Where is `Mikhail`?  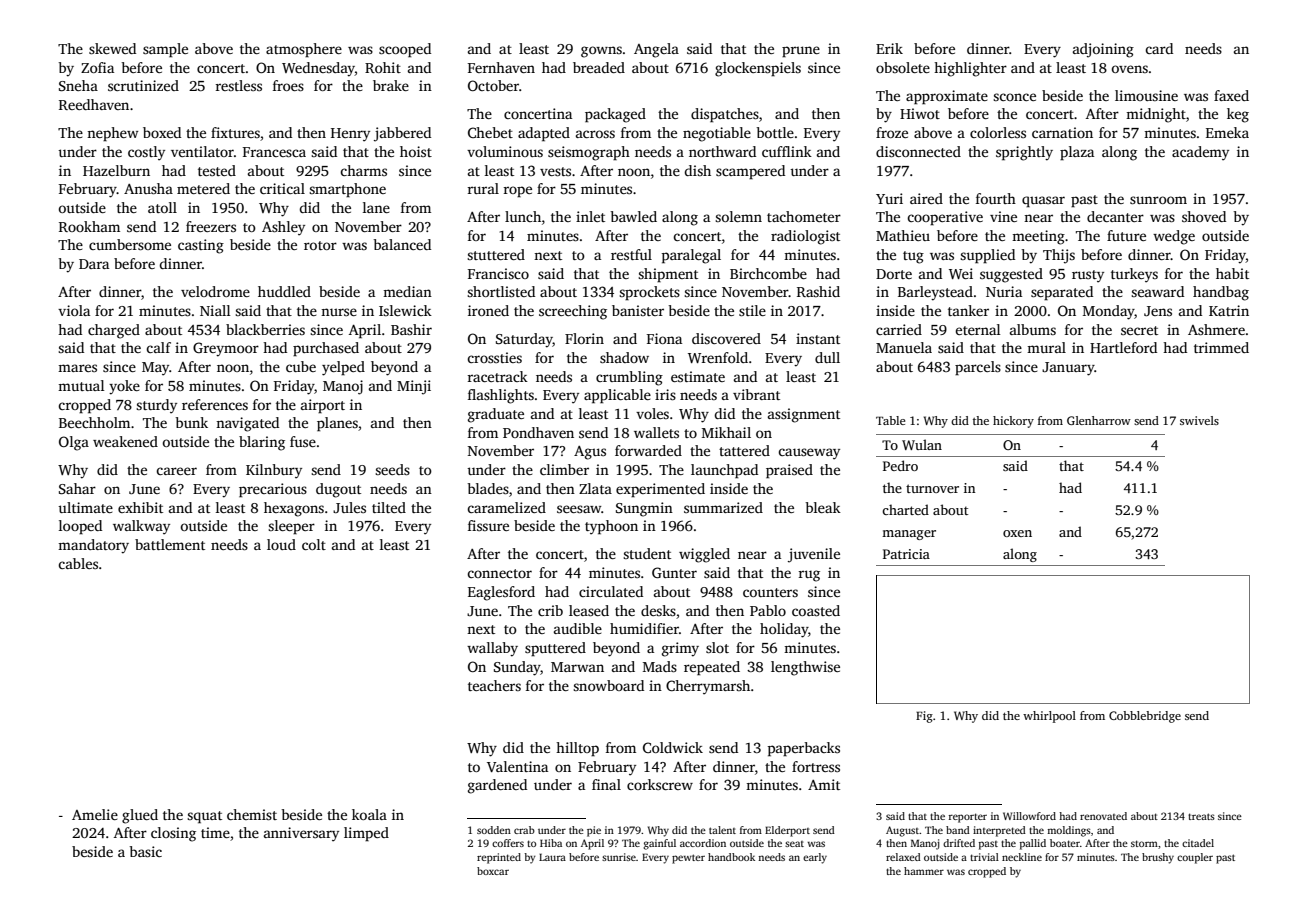
Mikhail is located at coordinates (726, 432).
